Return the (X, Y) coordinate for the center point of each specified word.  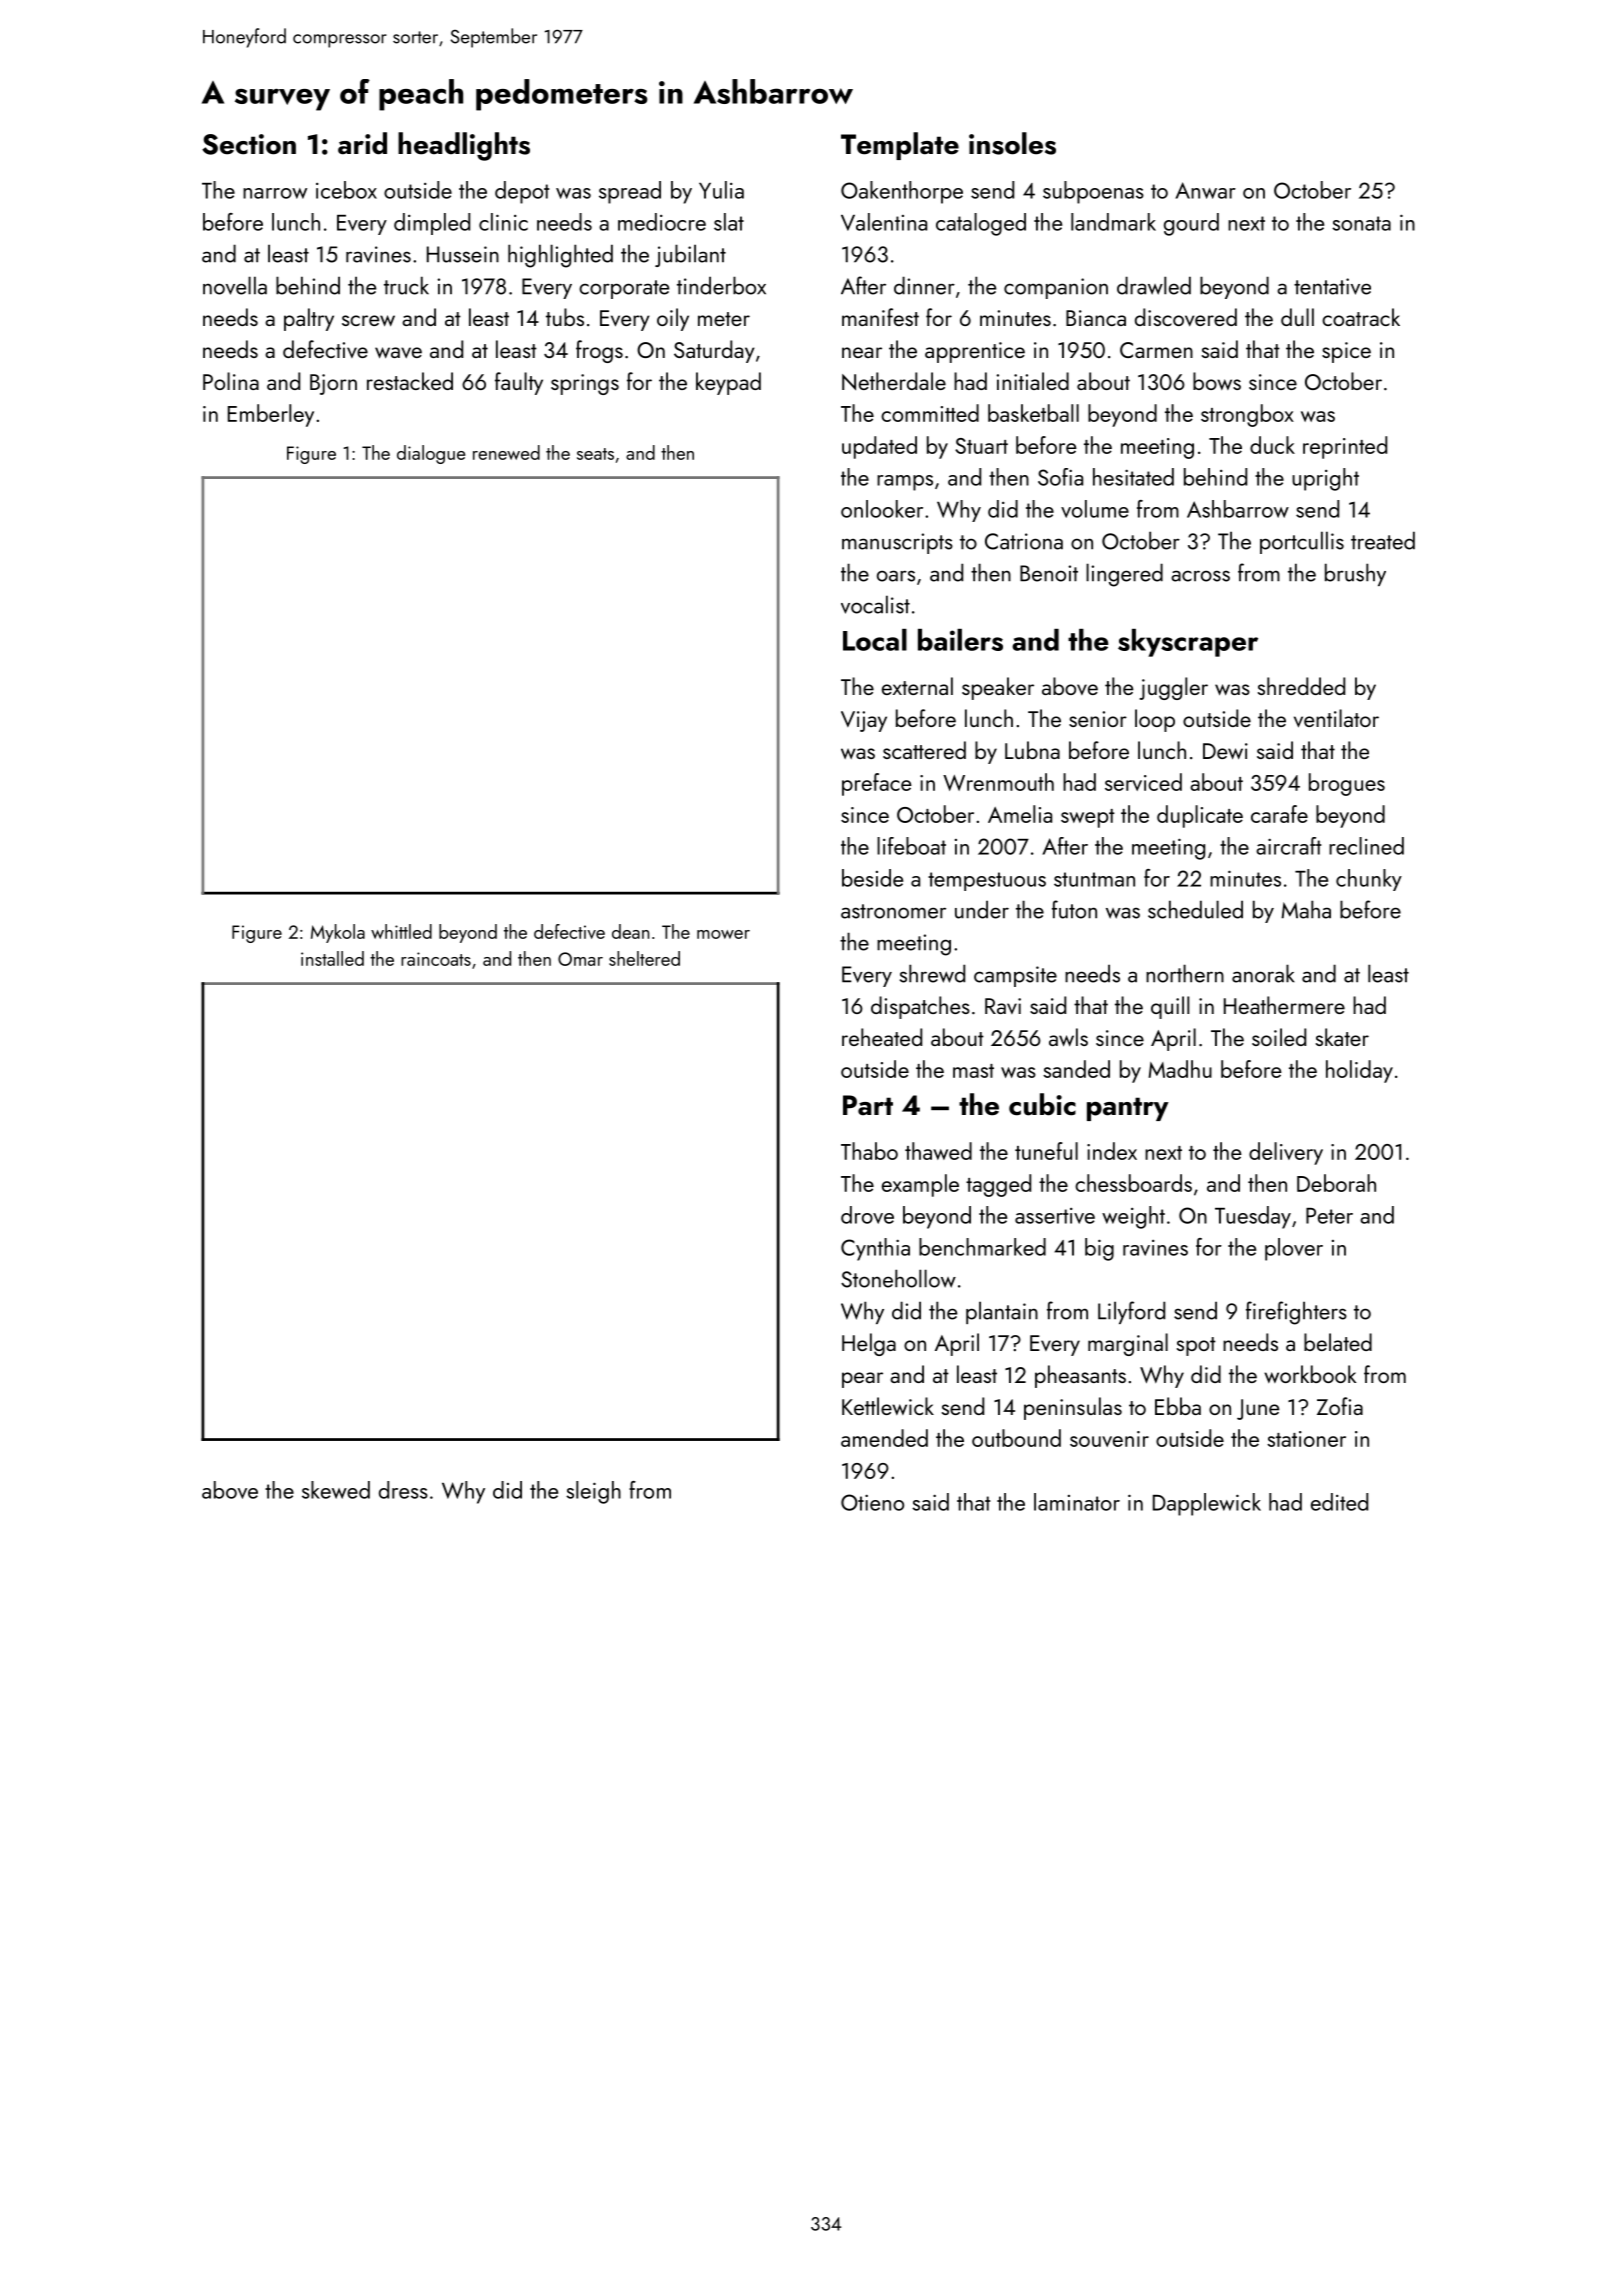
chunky (1369, 880)
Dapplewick (1207, 1504)
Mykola (338, 933)
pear (862, 1380)
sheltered (644, 958)
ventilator (1336, 718)
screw (368, 321)
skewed (336, 1490)
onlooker (882, 509)
